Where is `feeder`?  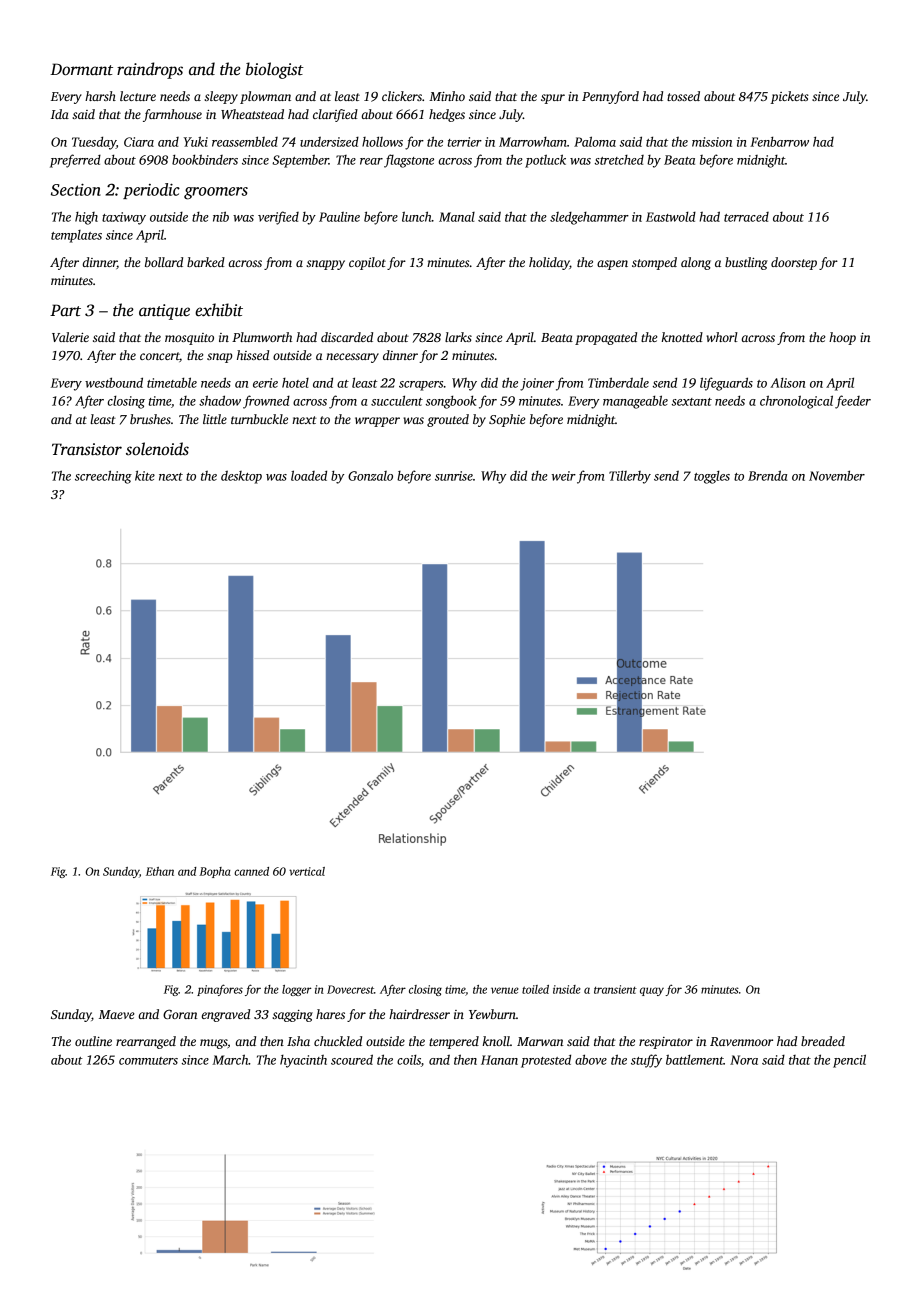
feeder is located at coordinates (853, 402).
